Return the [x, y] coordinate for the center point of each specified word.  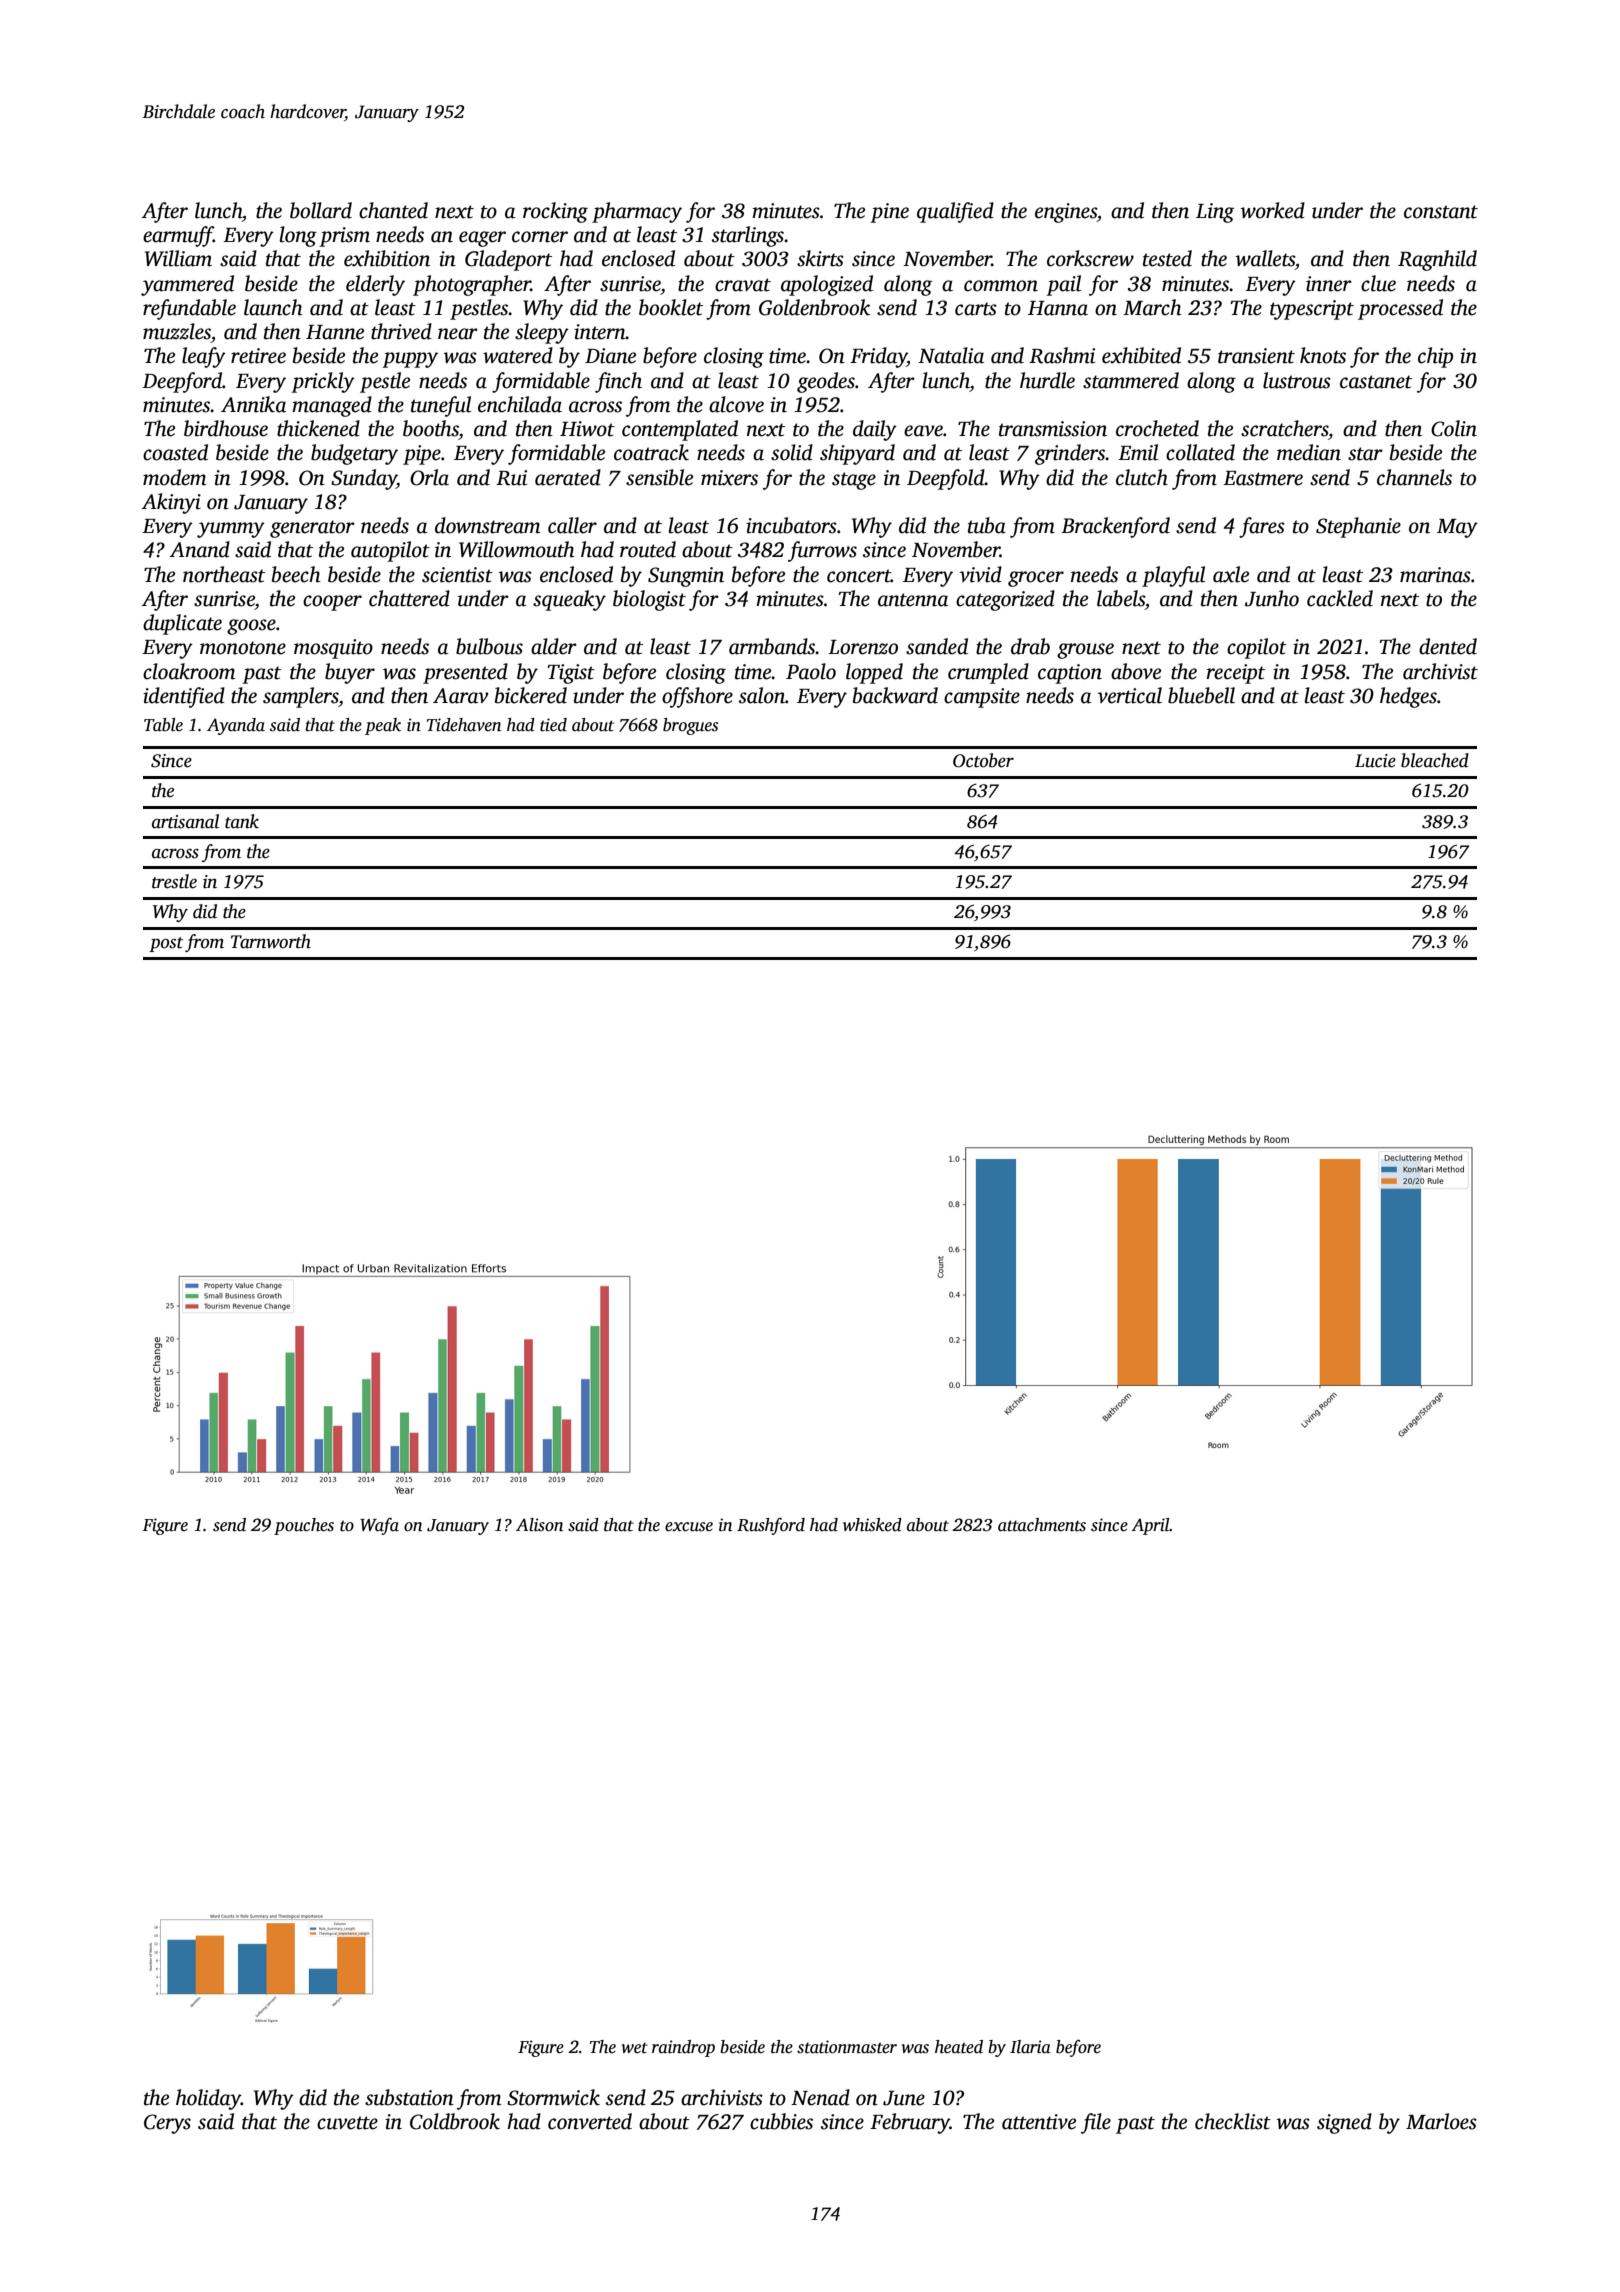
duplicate [182, 624]
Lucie [1375, 761]
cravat [743, 285]
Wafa [379, 1526]
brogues [690, 726]
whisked [872, 1525]
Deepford [182, 382]
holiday [208, 2099]
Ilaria [1030, 2047]
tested [1167, 258]
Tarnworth [271, 941]
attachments [1042, 1525]
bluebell [1201, 695]
